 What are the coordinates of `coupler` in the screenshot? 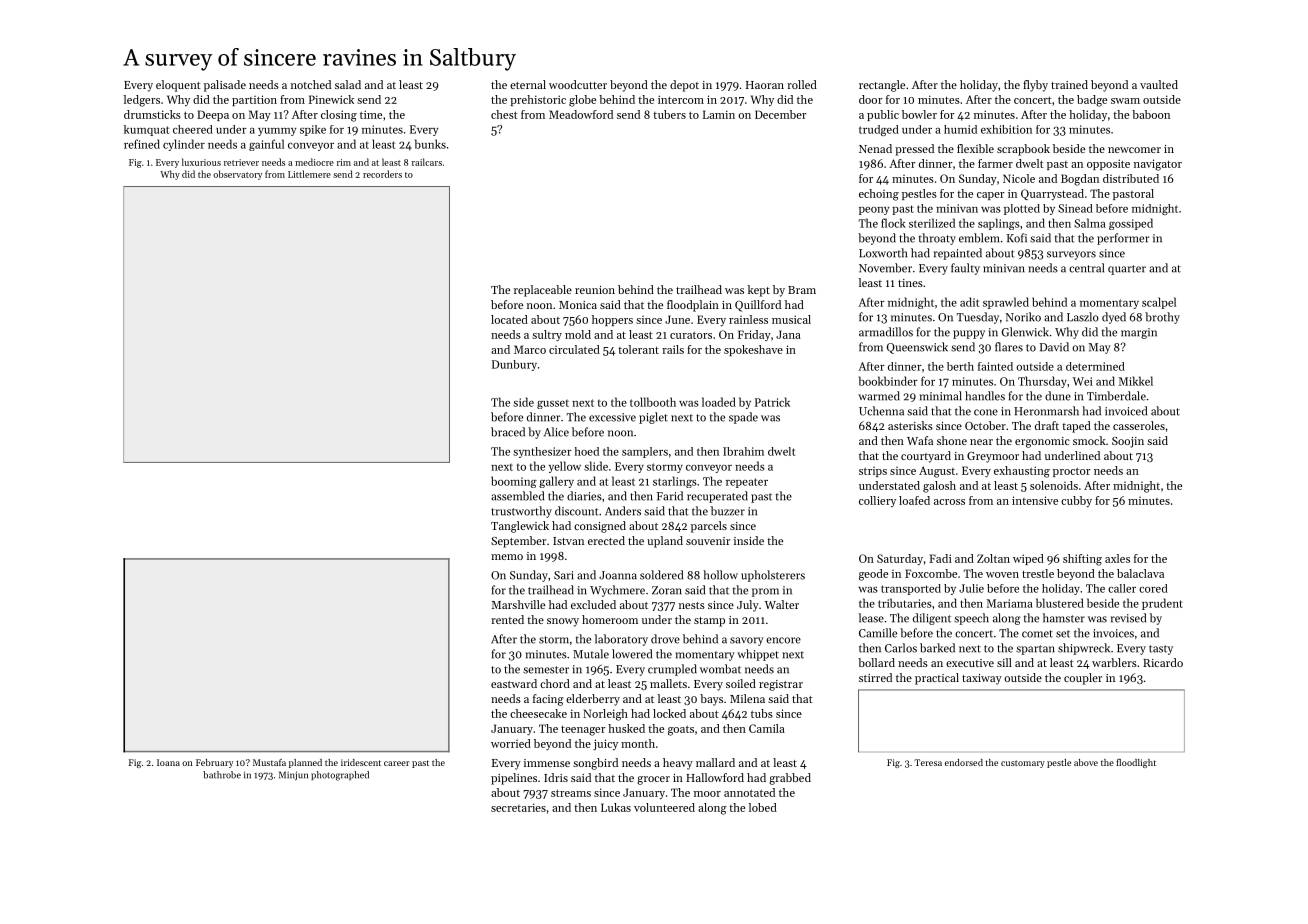 It's located at (1083, 679).
